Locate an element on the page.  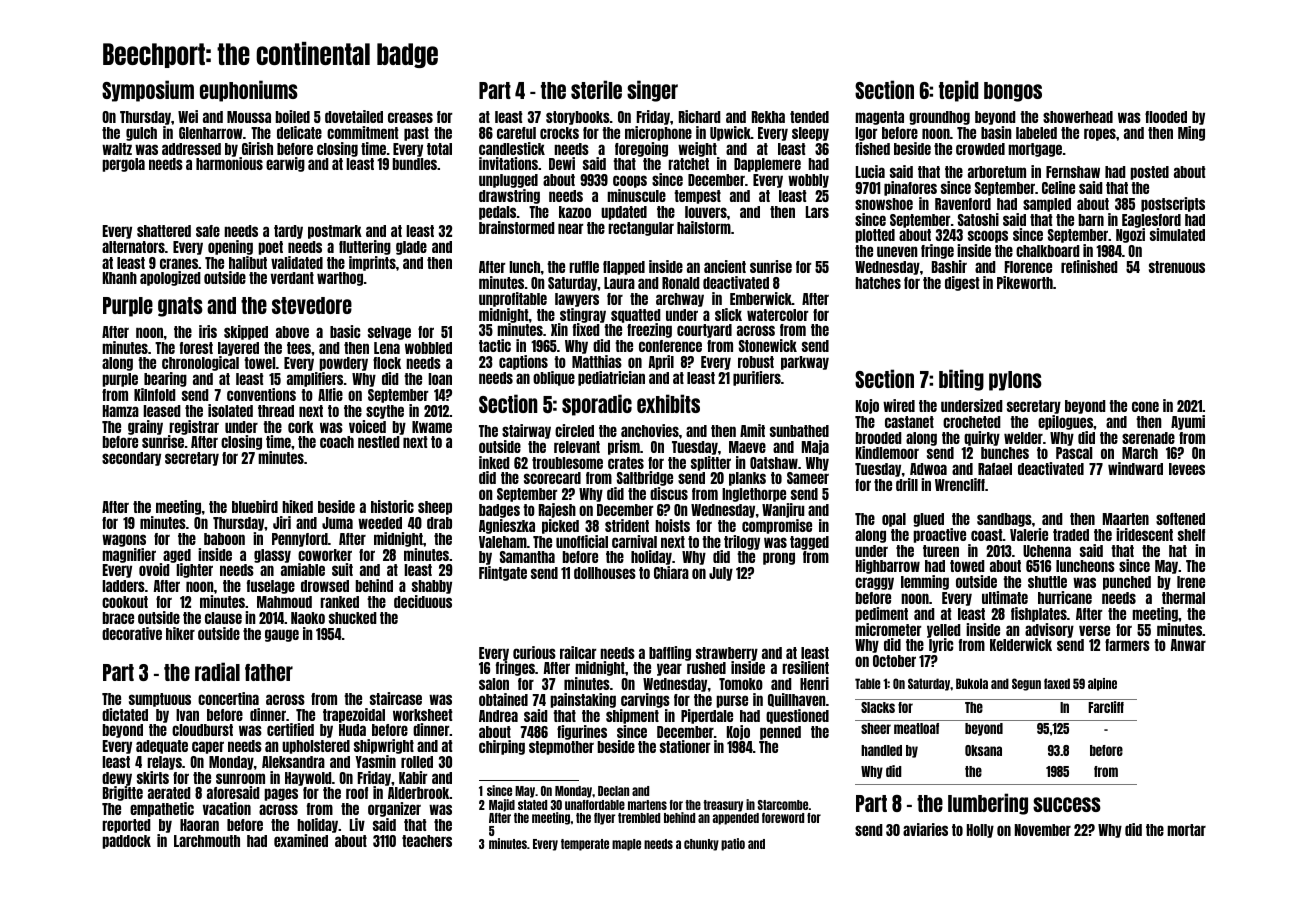
examined is located at coordinates (301, 840).
